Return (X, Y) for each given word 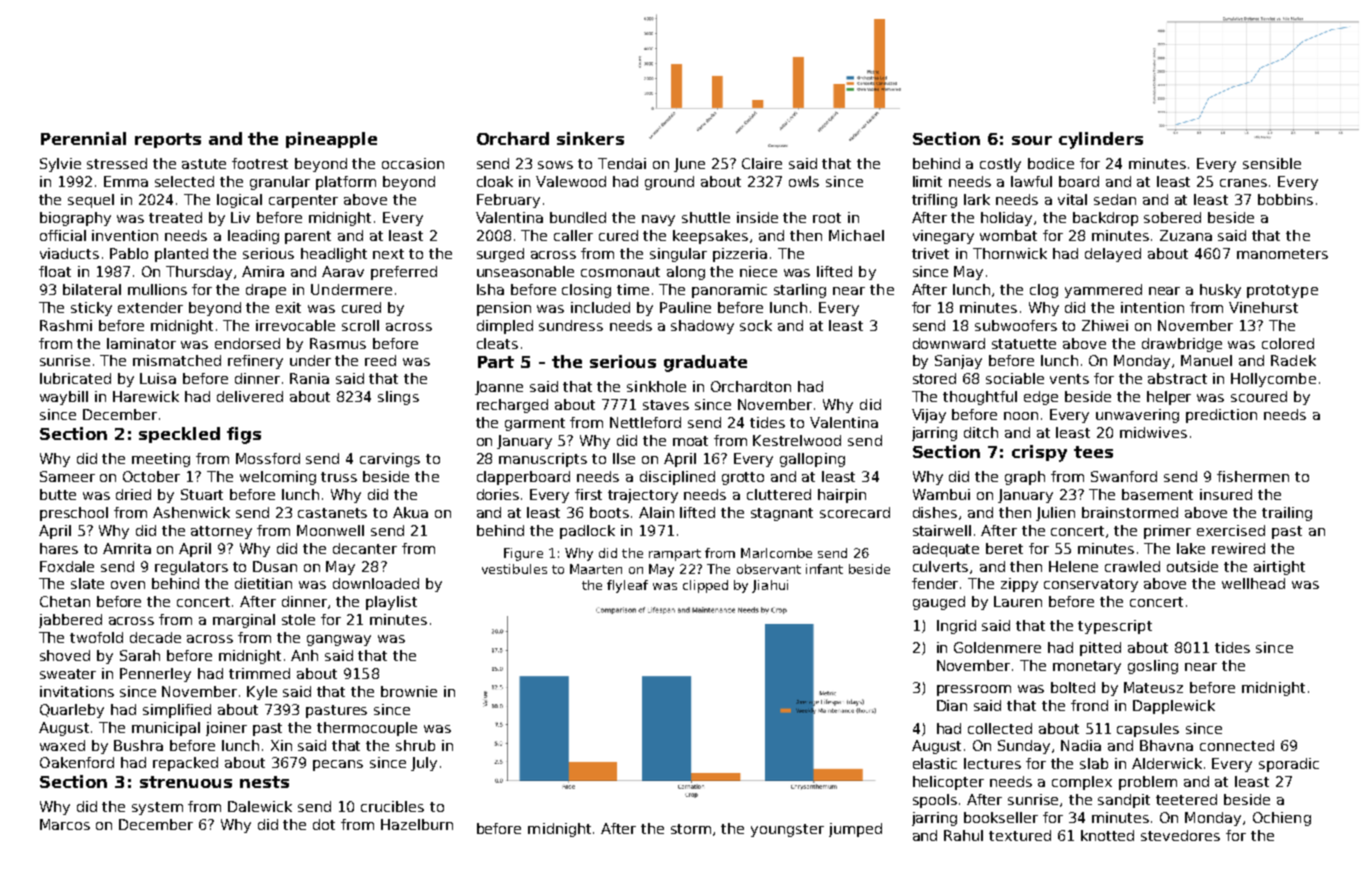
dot (324, 824)
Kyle (262, 693)
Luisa (158, 378)
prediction (1221, 416)
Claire (762, 163)
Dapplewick (1174, 707)
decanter (365, 548)
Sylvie (60, 165)
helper (1169, 398)
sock (756, 325)
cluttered (779, 494)
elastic (935, 763)
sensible (1272, 163)
